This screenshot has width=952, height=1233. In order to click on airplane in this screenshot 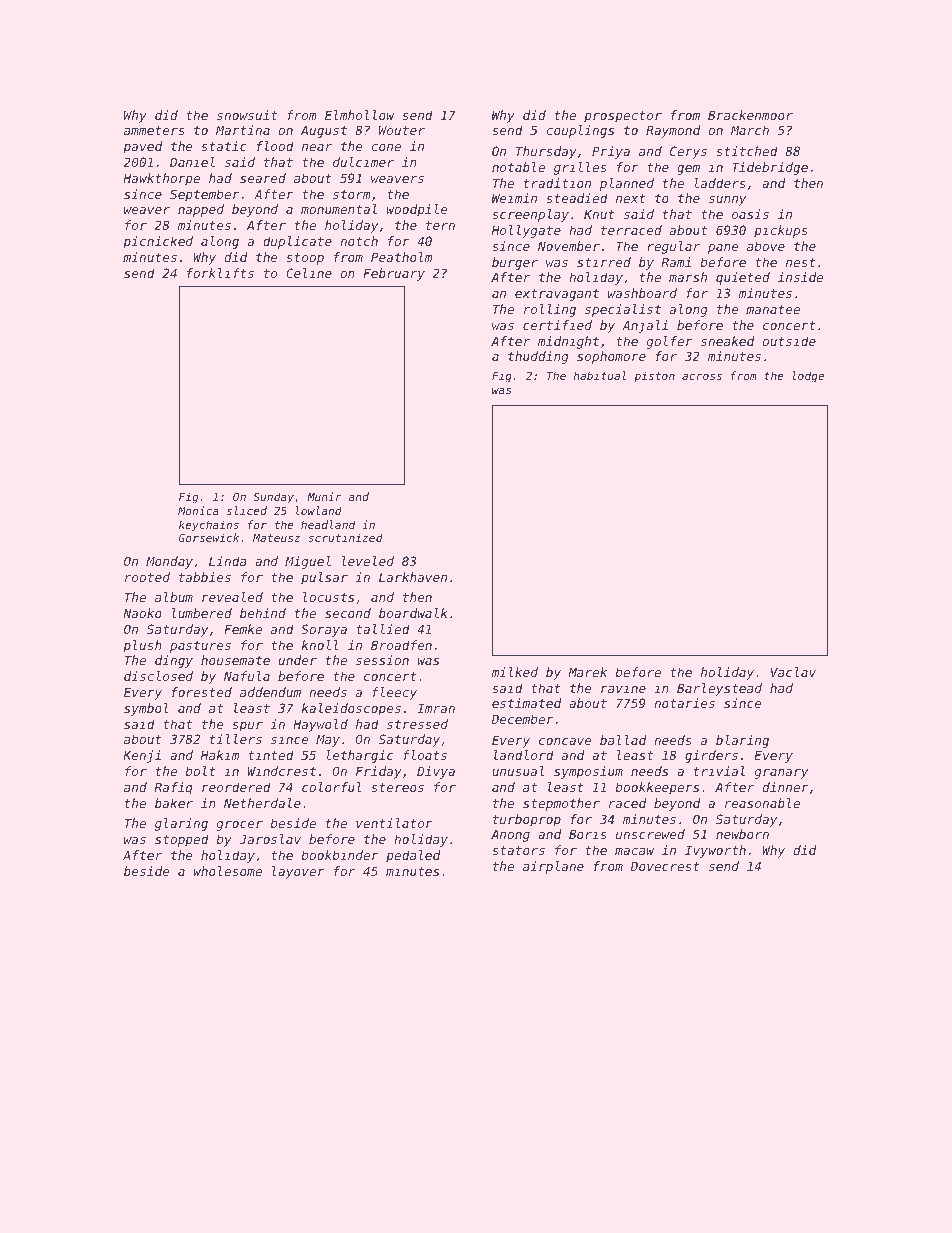, I will do `click(553, 867)`.
